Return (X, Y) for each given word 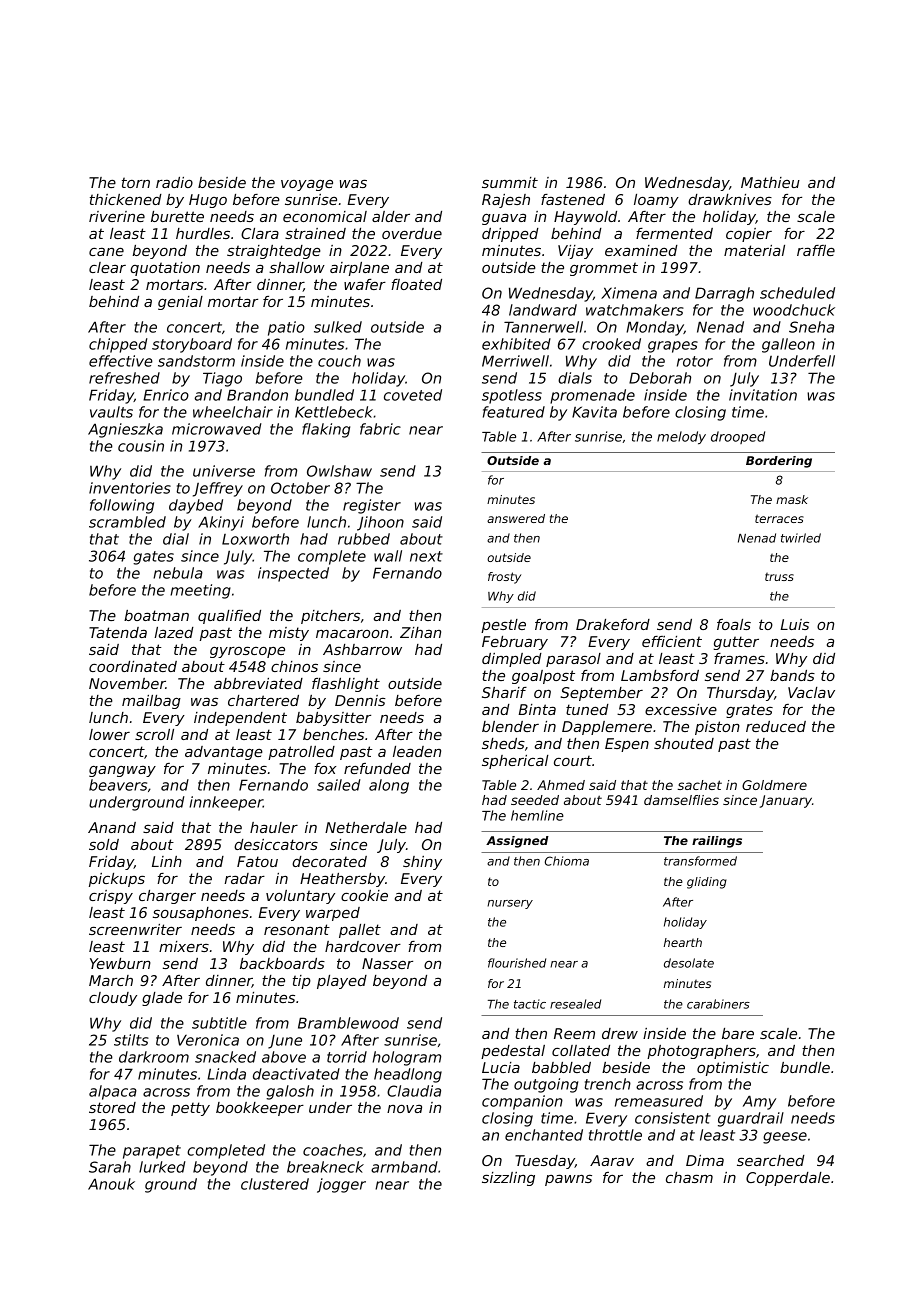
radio (174, 182)
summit (510, 182)
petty (190, 1109)
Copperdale (788, 1179)
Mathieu (770, 182)
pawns (568, 1180)
